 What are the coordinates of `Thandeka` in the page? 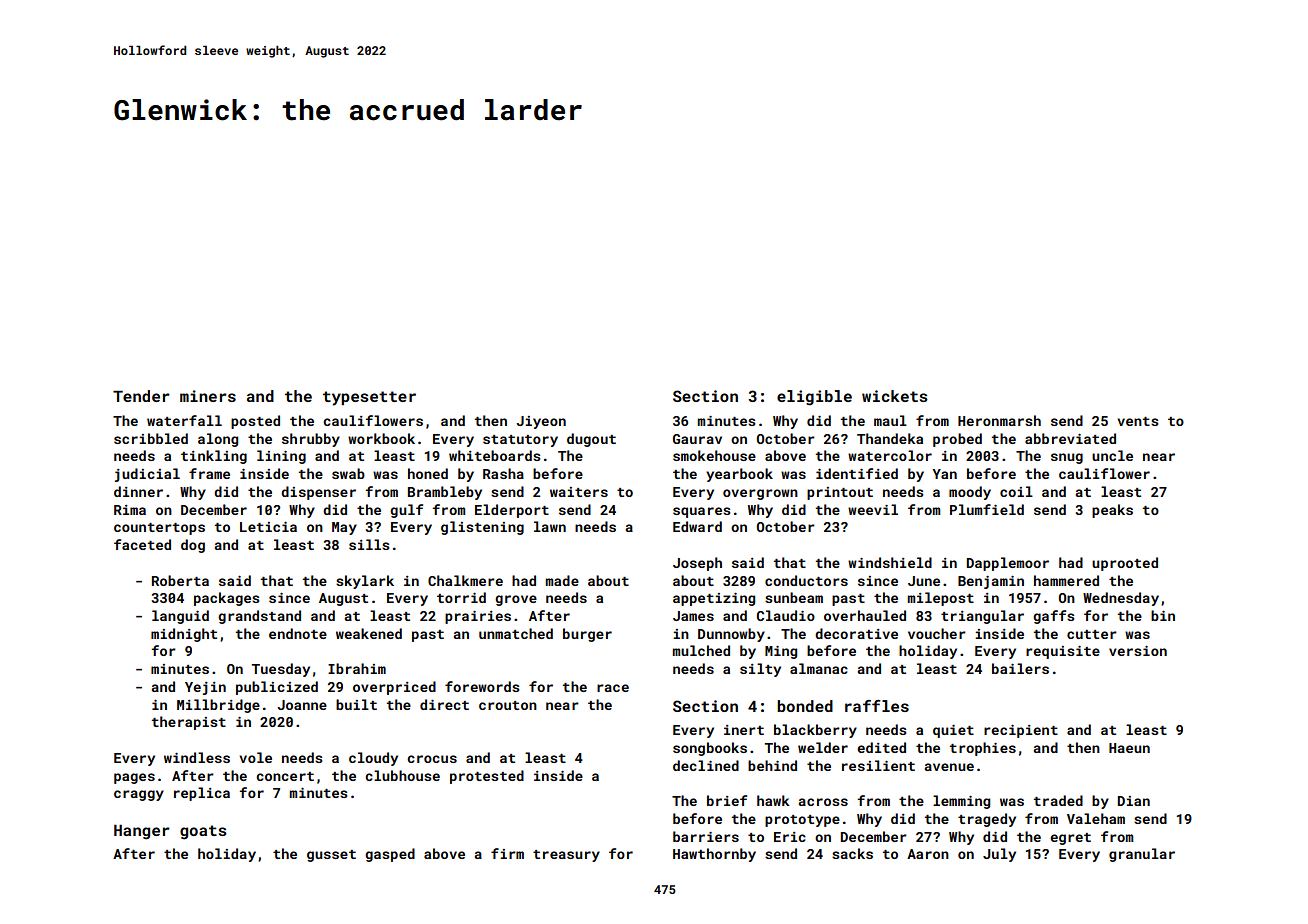 It's located at (890, 438).
